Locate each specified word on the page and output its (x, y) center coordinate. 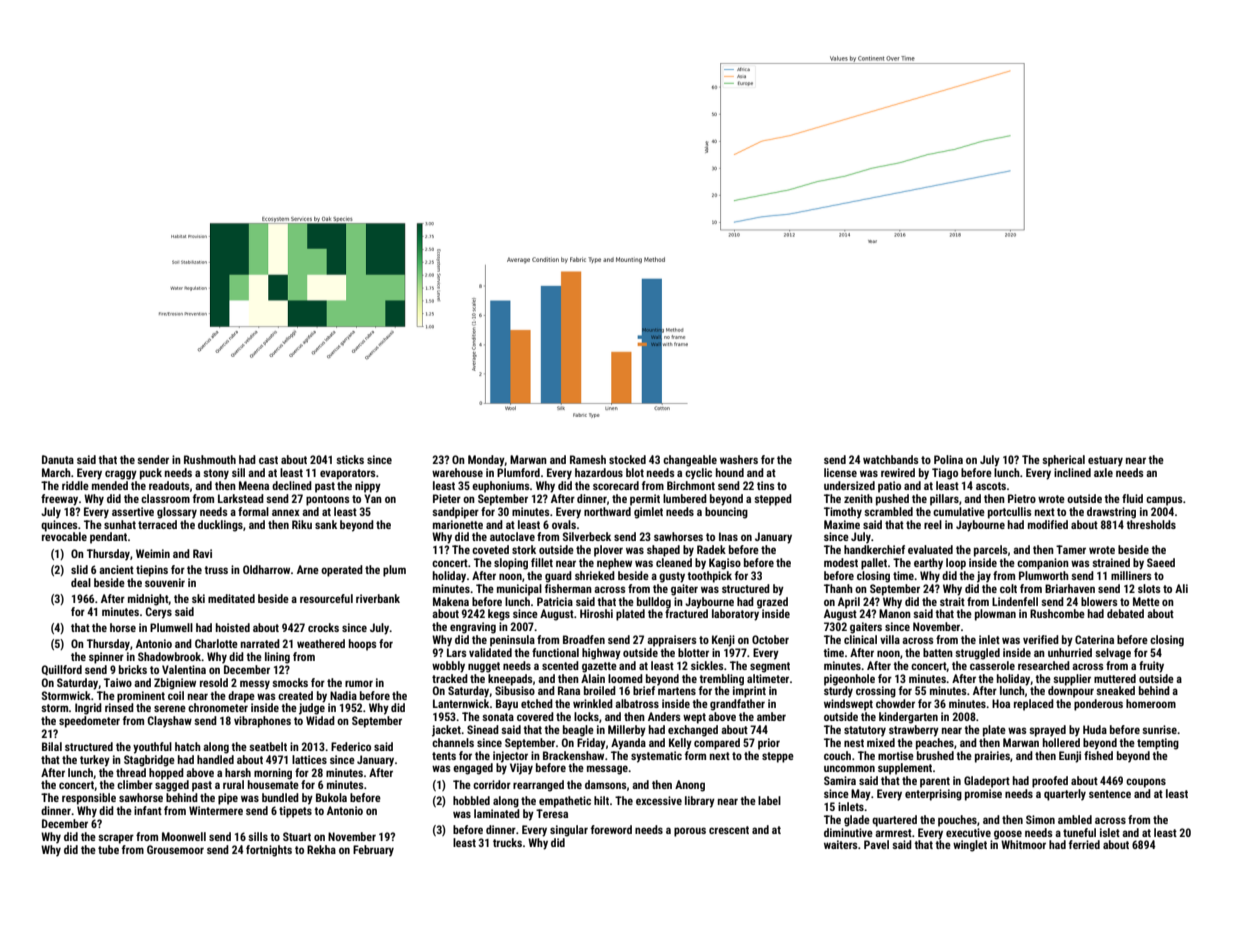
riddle (75, 485)
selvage (1113, 654)
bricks (133, 669)
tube (108, 849)
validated (490, 652)
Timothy (843, 513)
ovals (564, 524)
